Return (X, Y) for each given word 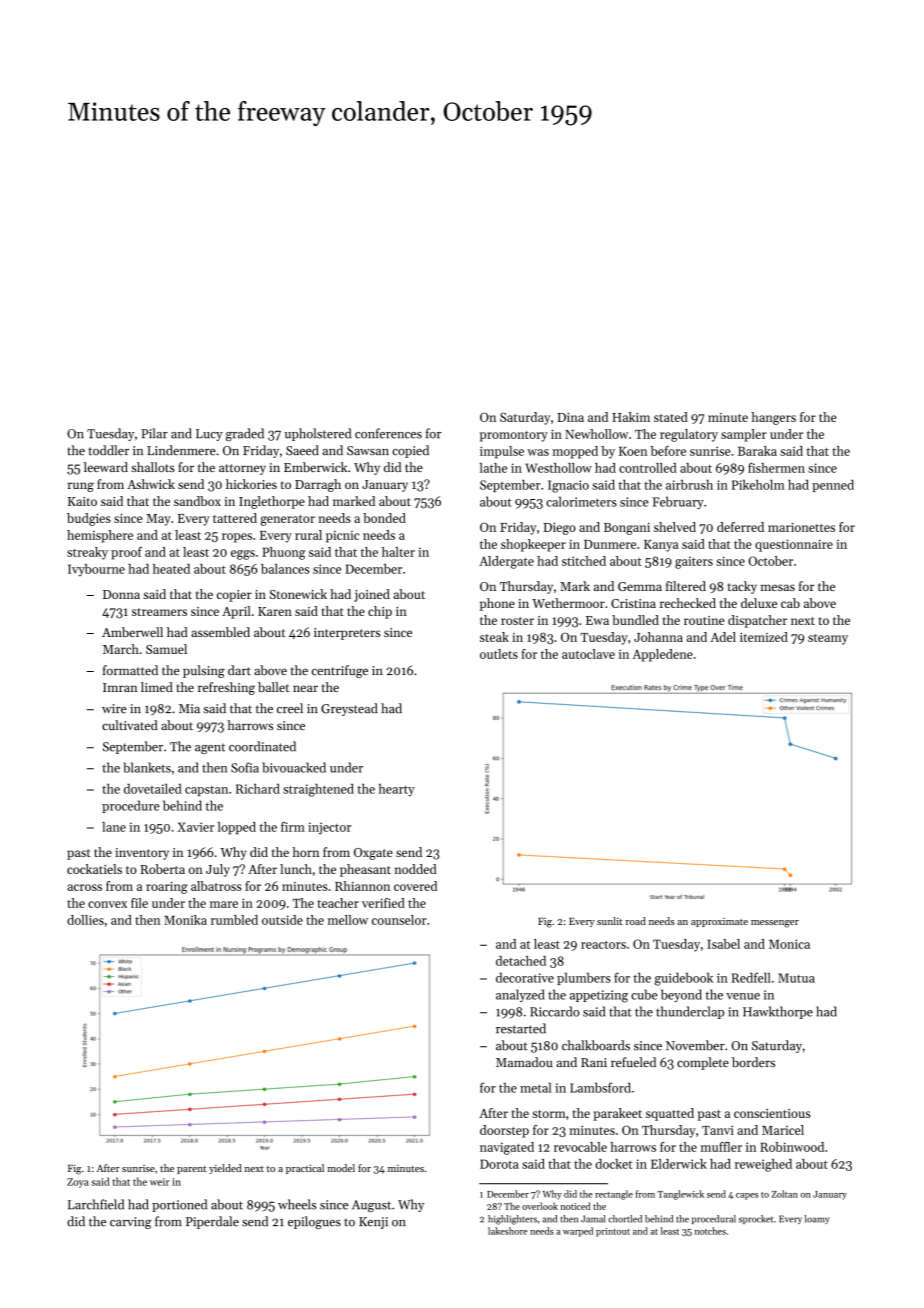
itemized (764, 637)
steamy (828, 639)
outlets (499, 654)
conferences (388, 433)
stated (671, 417)
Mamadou (524, 1062)
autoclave (588, 654)
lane (114, 827)
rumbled (234, 920)
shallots (153, 467)
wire (114, 709)
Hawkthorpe (778, 1012)
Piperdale (212, 1222)
